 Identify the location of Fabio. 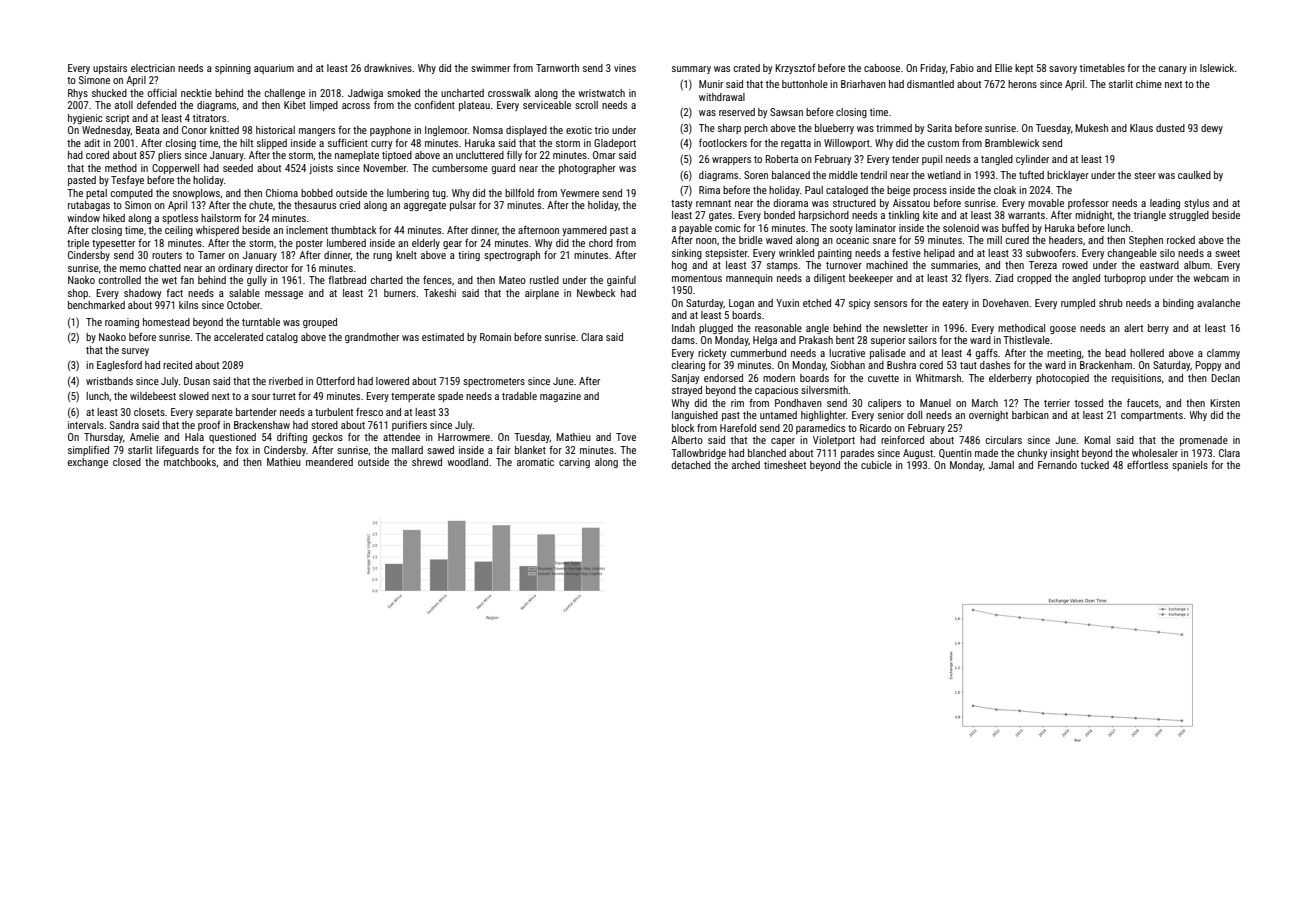
(962, 68).
